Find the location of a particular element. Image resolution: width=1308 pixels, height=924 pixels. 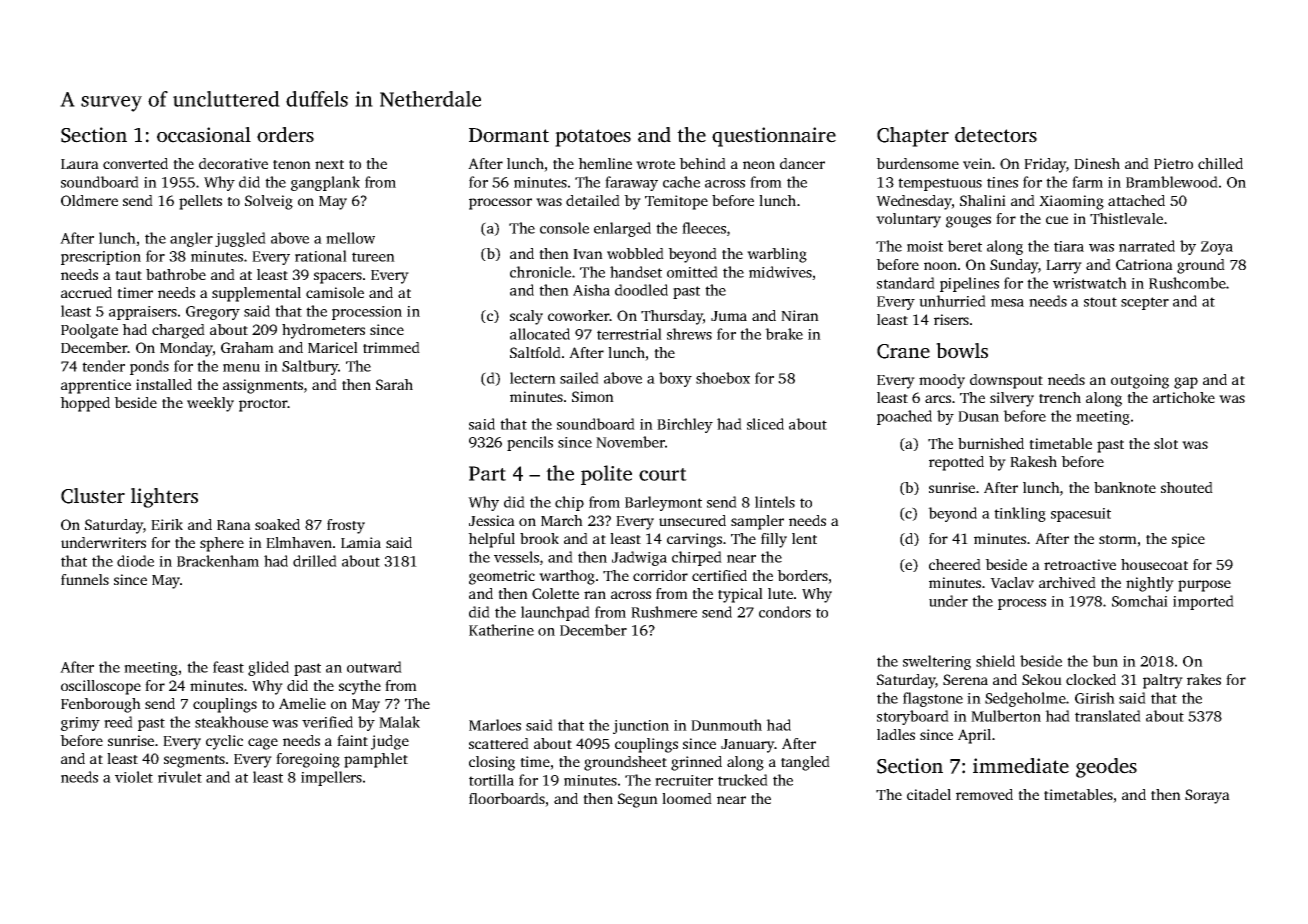

Katherine is located at coordinates (501, 630).
